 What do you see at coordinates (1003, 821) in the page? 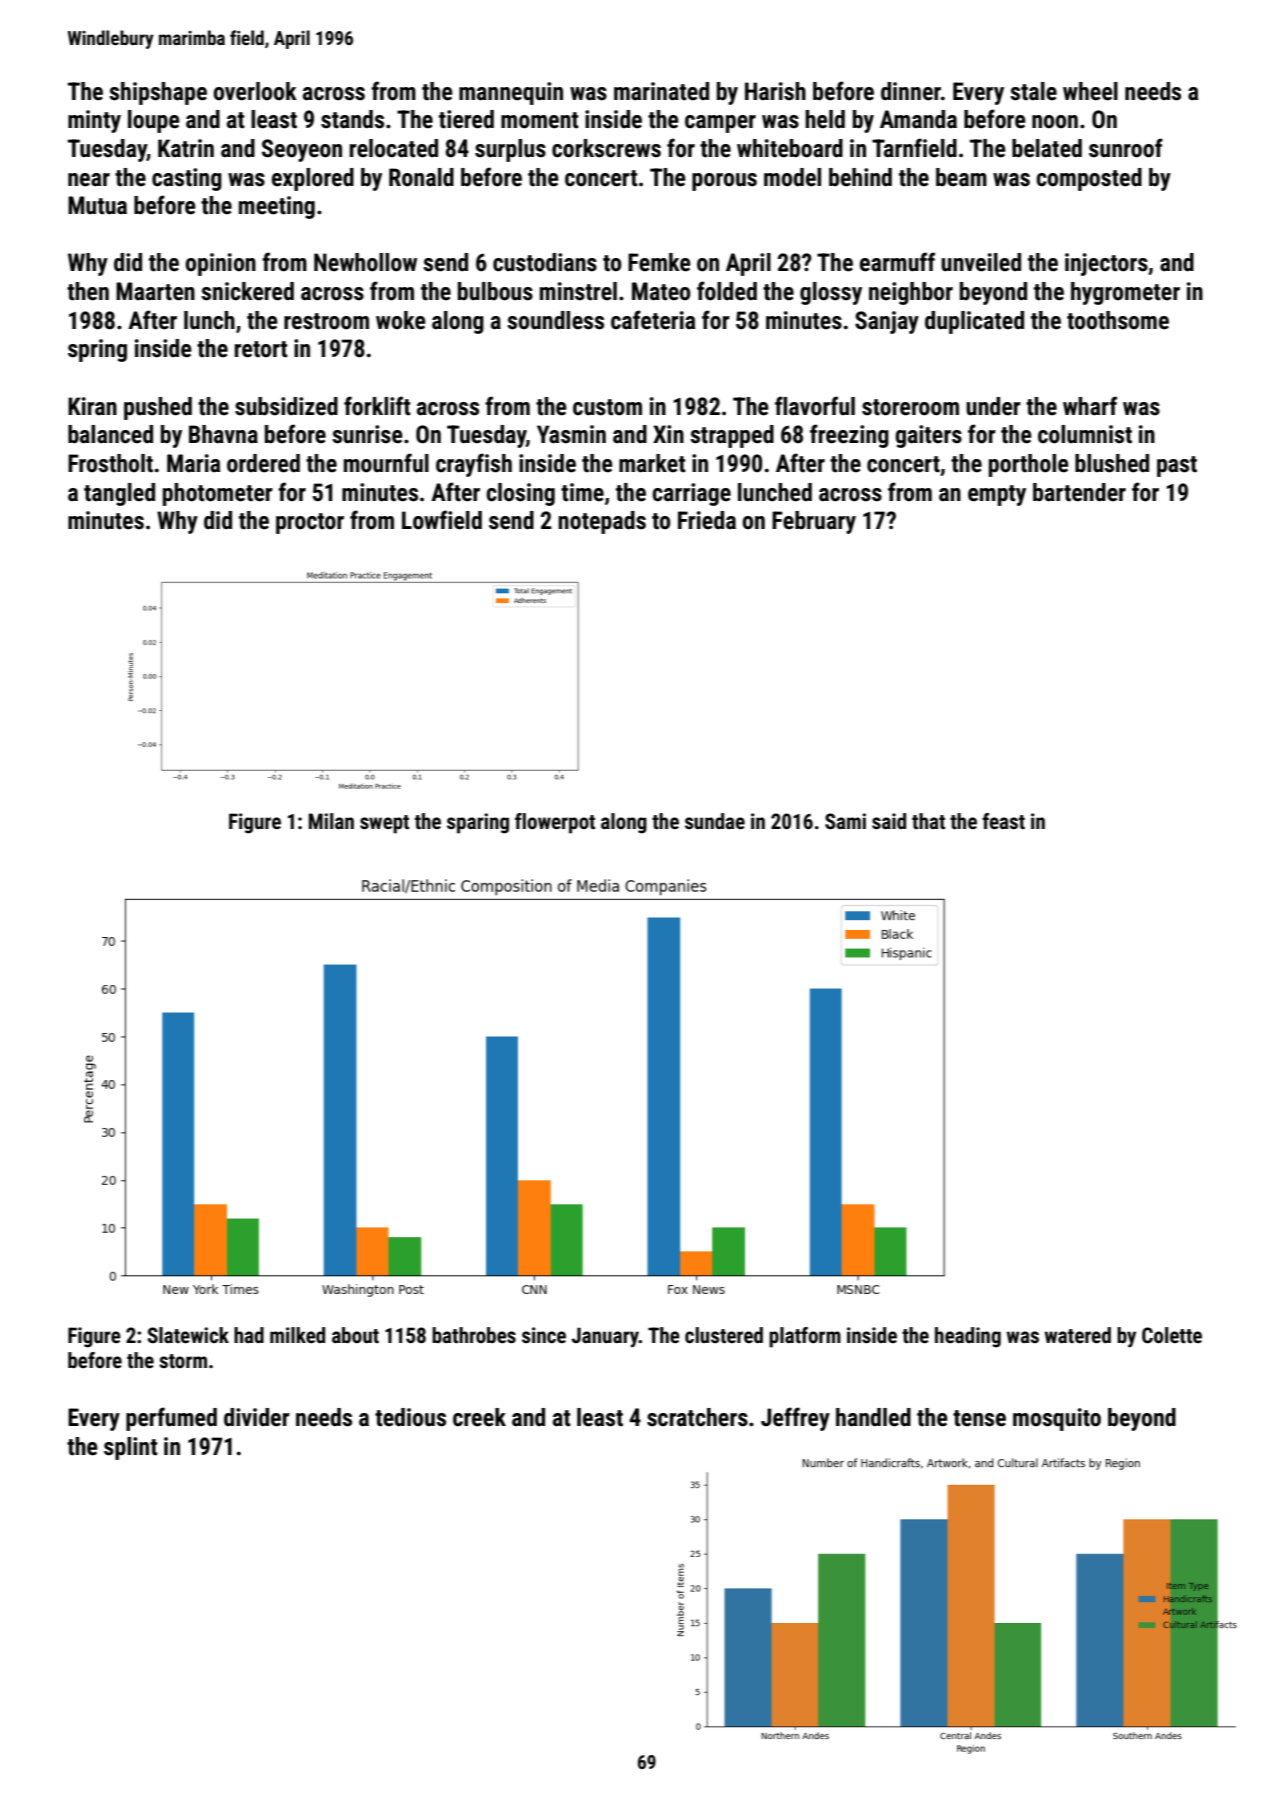
I see `feast` at bounding box center [1003, 821].
